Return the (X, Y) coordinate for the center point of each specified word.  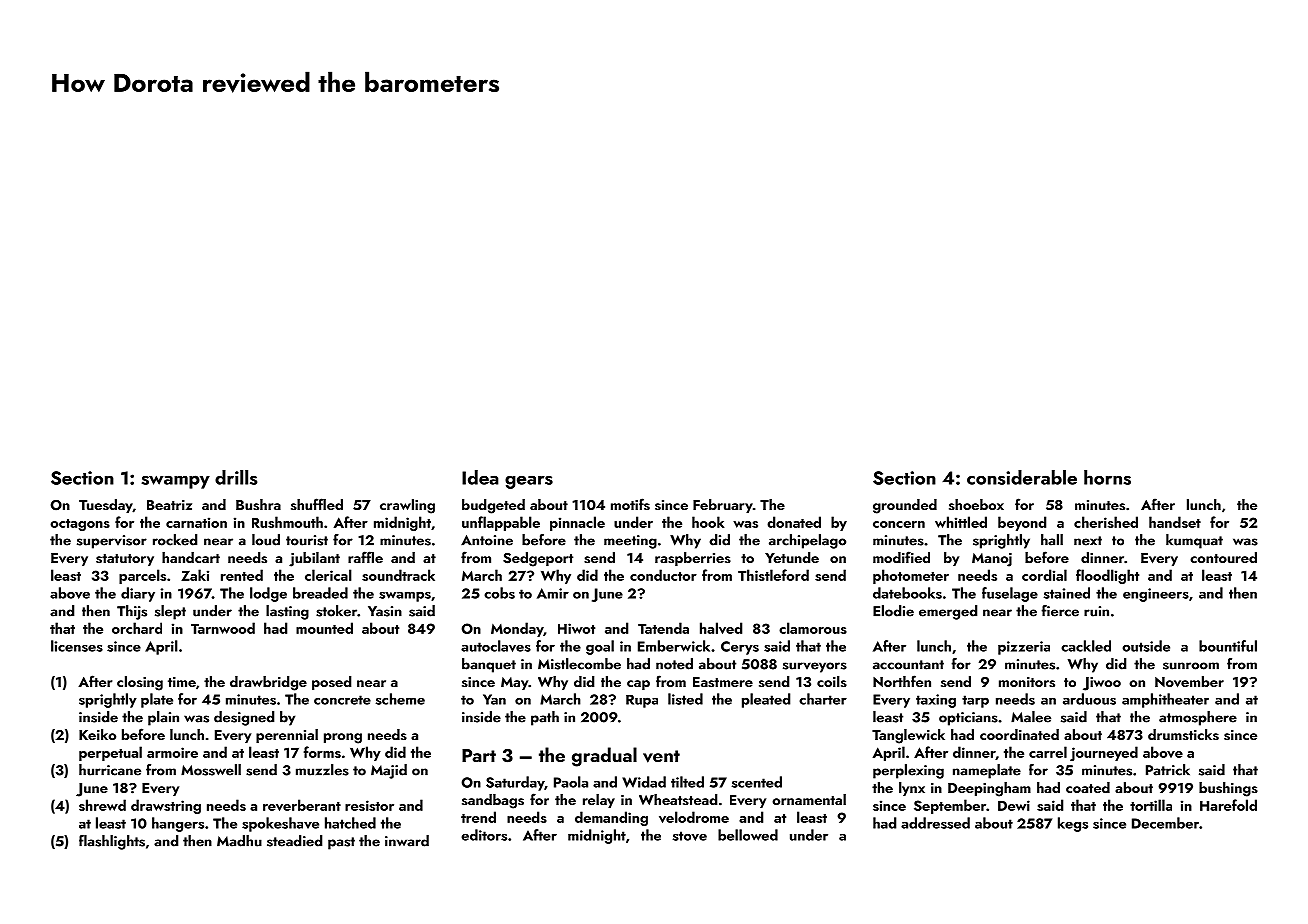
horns (1107, 477)
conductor (663, 575)
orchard (137, 628)
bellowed (748, 835)
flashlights (112, 842)
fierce (1060, 611)
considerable (1022, 477)
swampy (175, 482)
